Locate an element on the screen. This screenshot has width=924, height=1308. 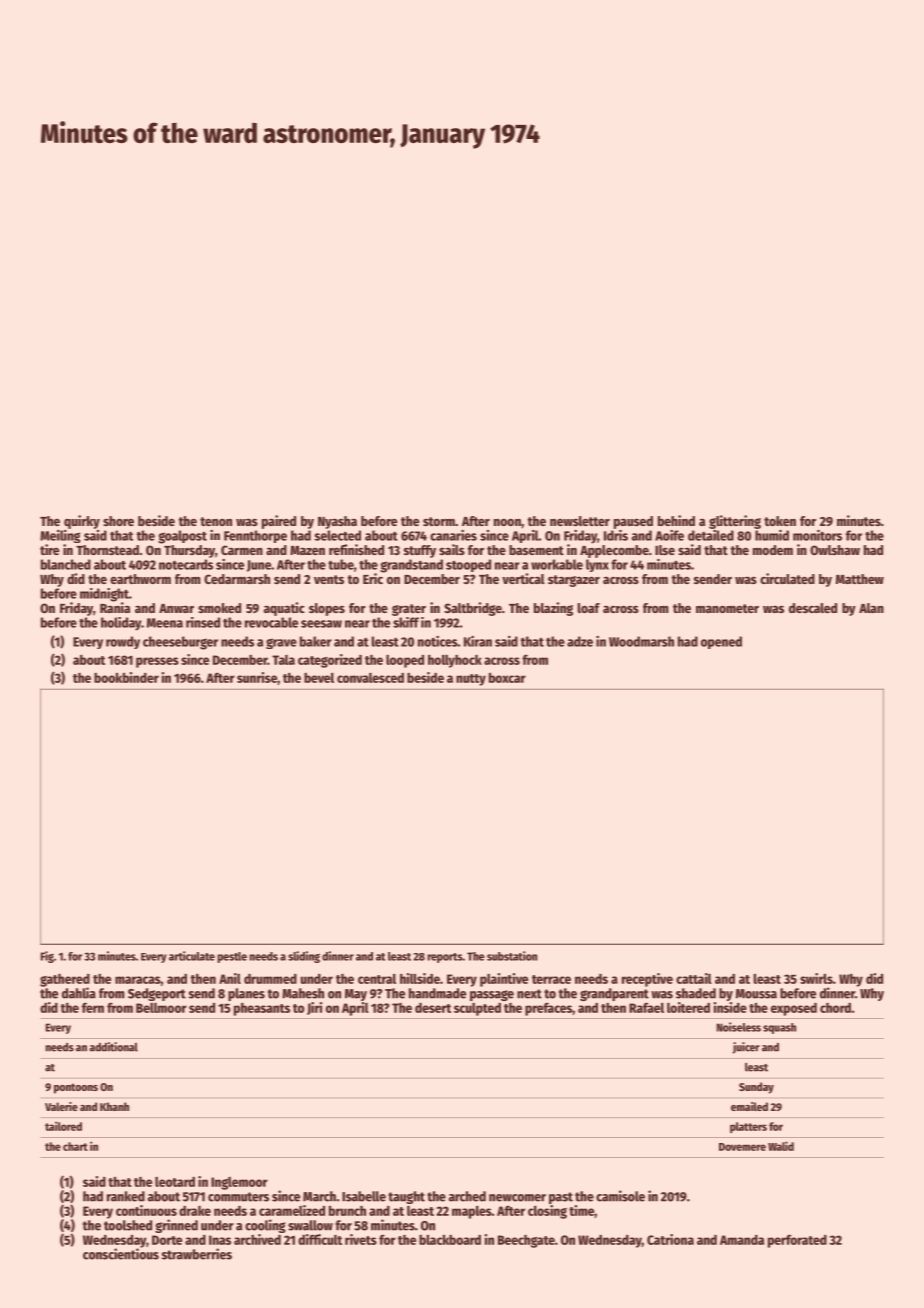
March is located at coordinates (319, 1196).
